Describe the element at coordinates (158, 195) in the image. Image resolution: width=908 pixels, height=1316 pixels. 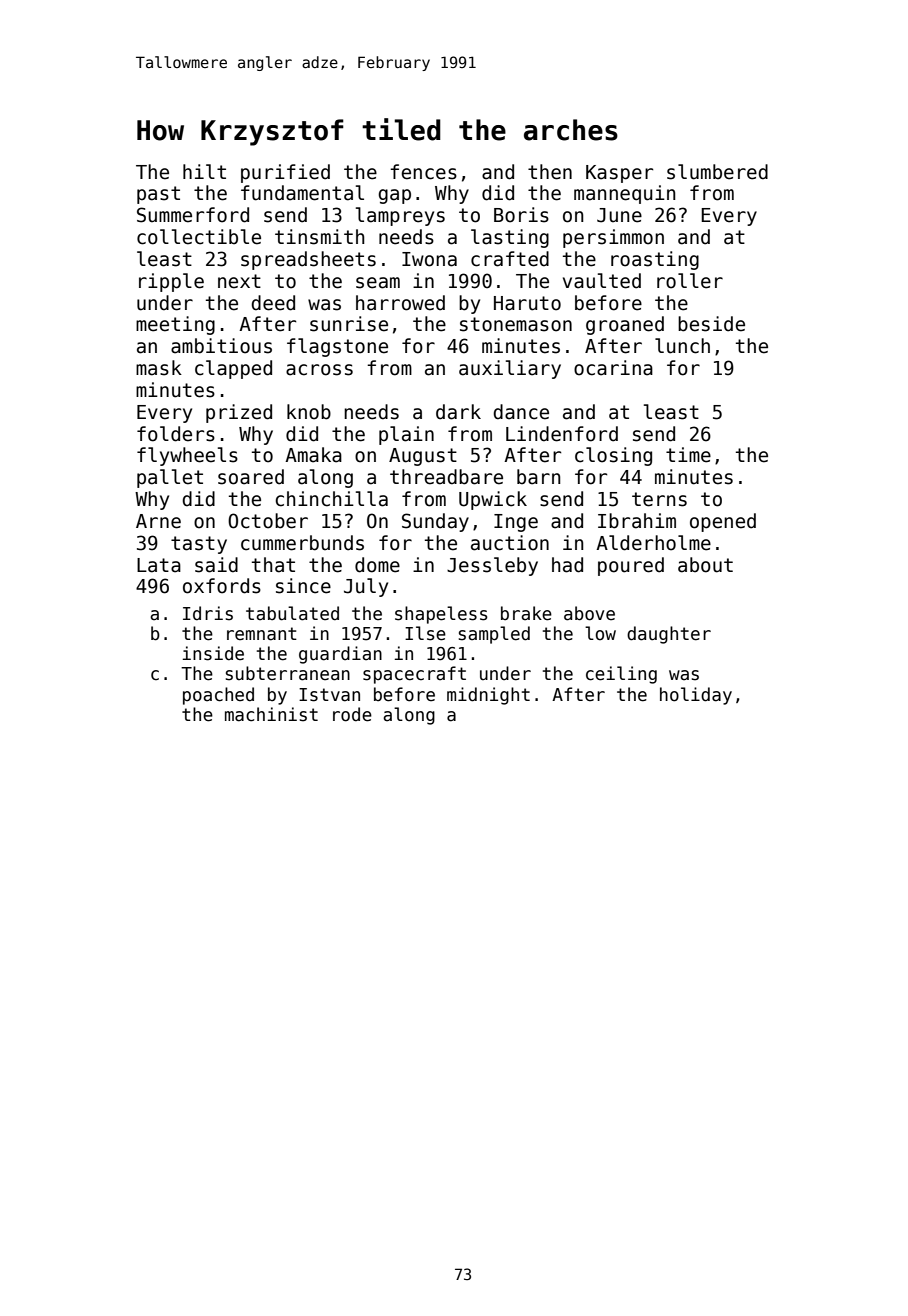
I see `past` at that location.
